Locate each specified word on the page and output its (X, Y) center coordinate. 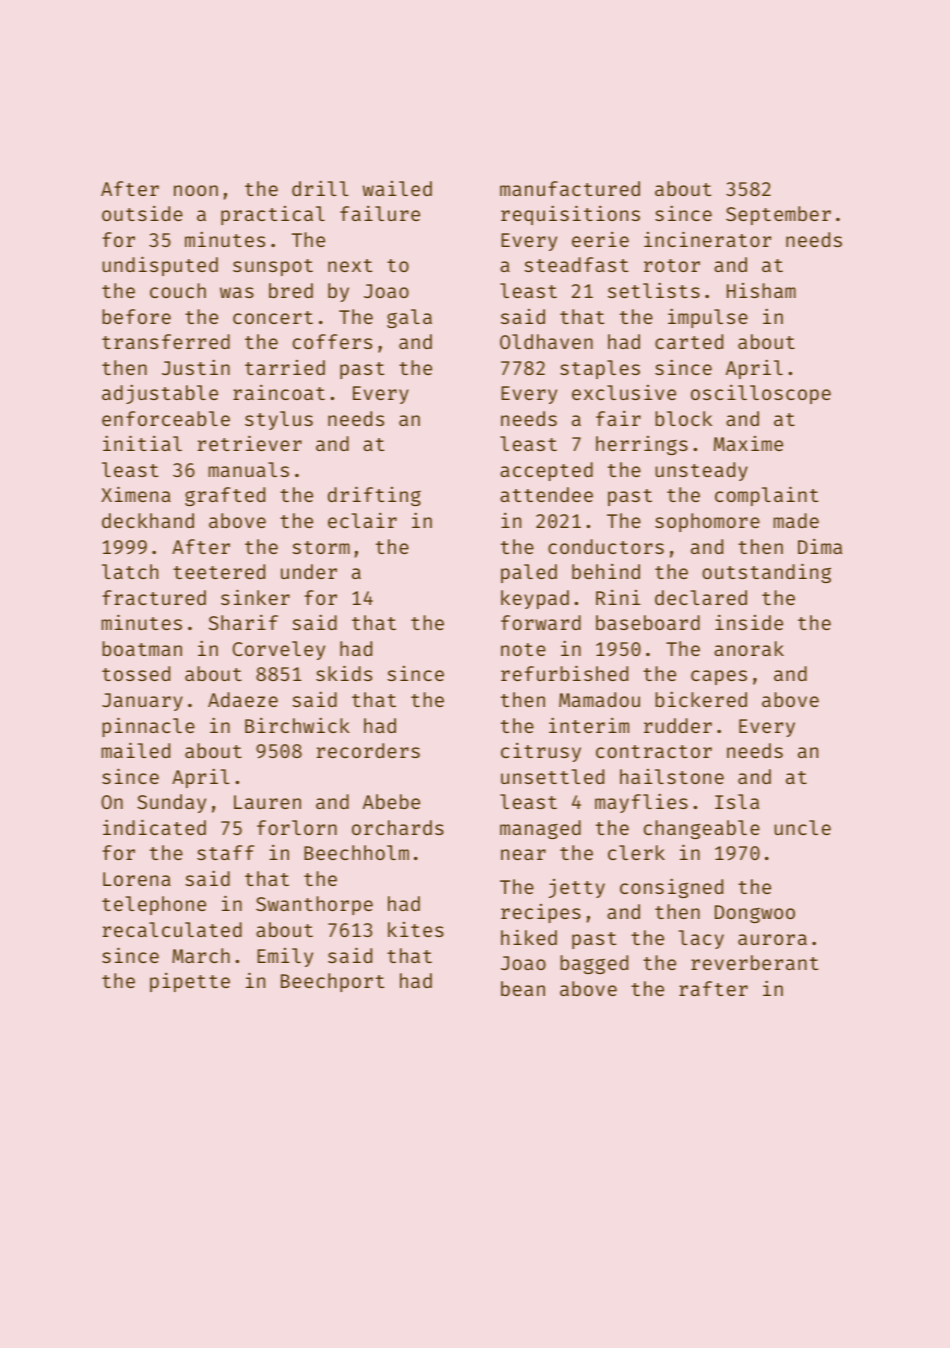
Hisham (761, 290)
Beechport (332, 982)
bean (523, 988)
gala (409, 318)
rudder (678, 725)
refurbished (564, 673)
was (237, 292)
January (142, 702)
